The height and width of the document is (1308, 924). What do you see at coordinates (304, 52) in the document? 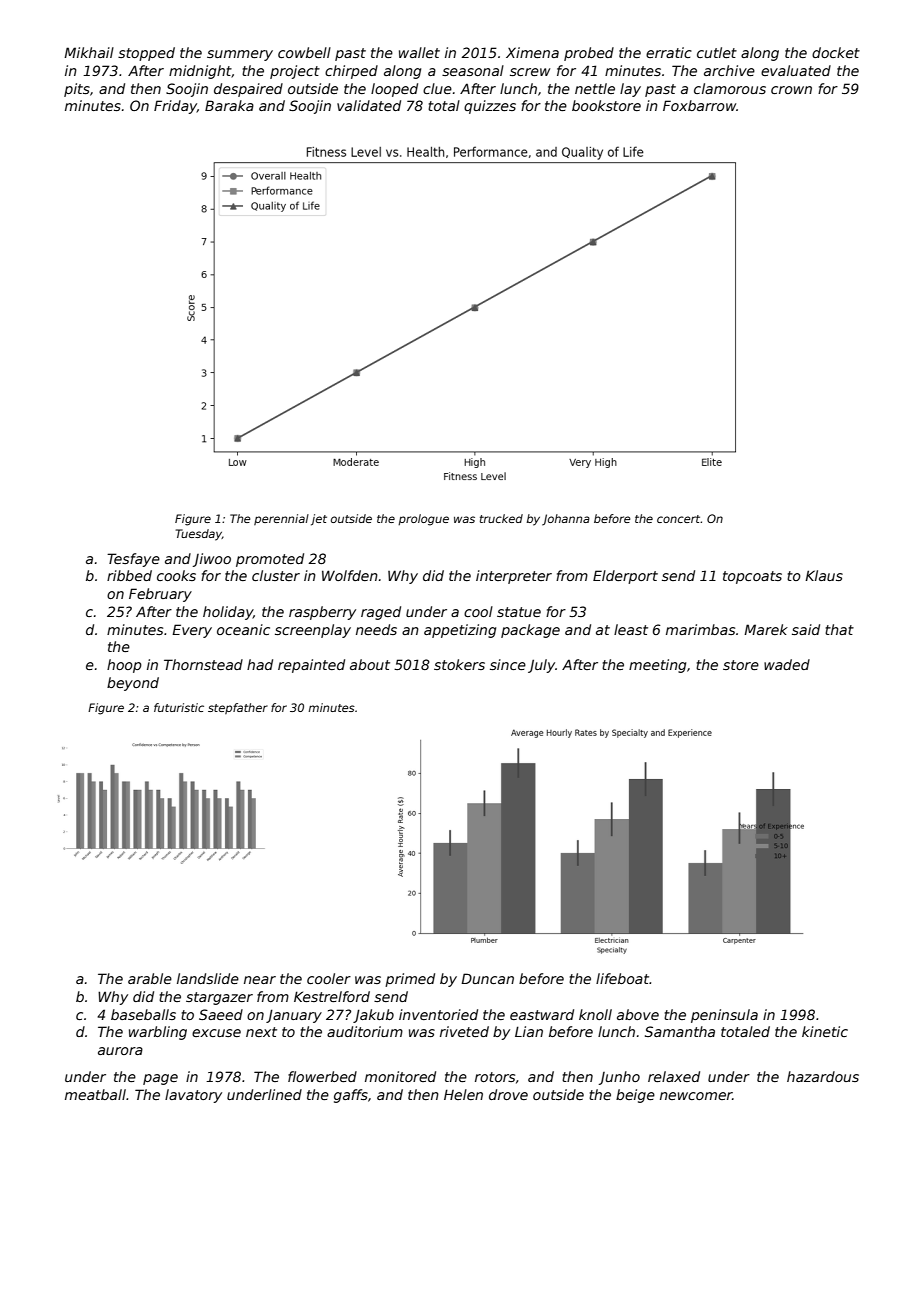
I see `cowbell` at bounding box center [304, 52].
